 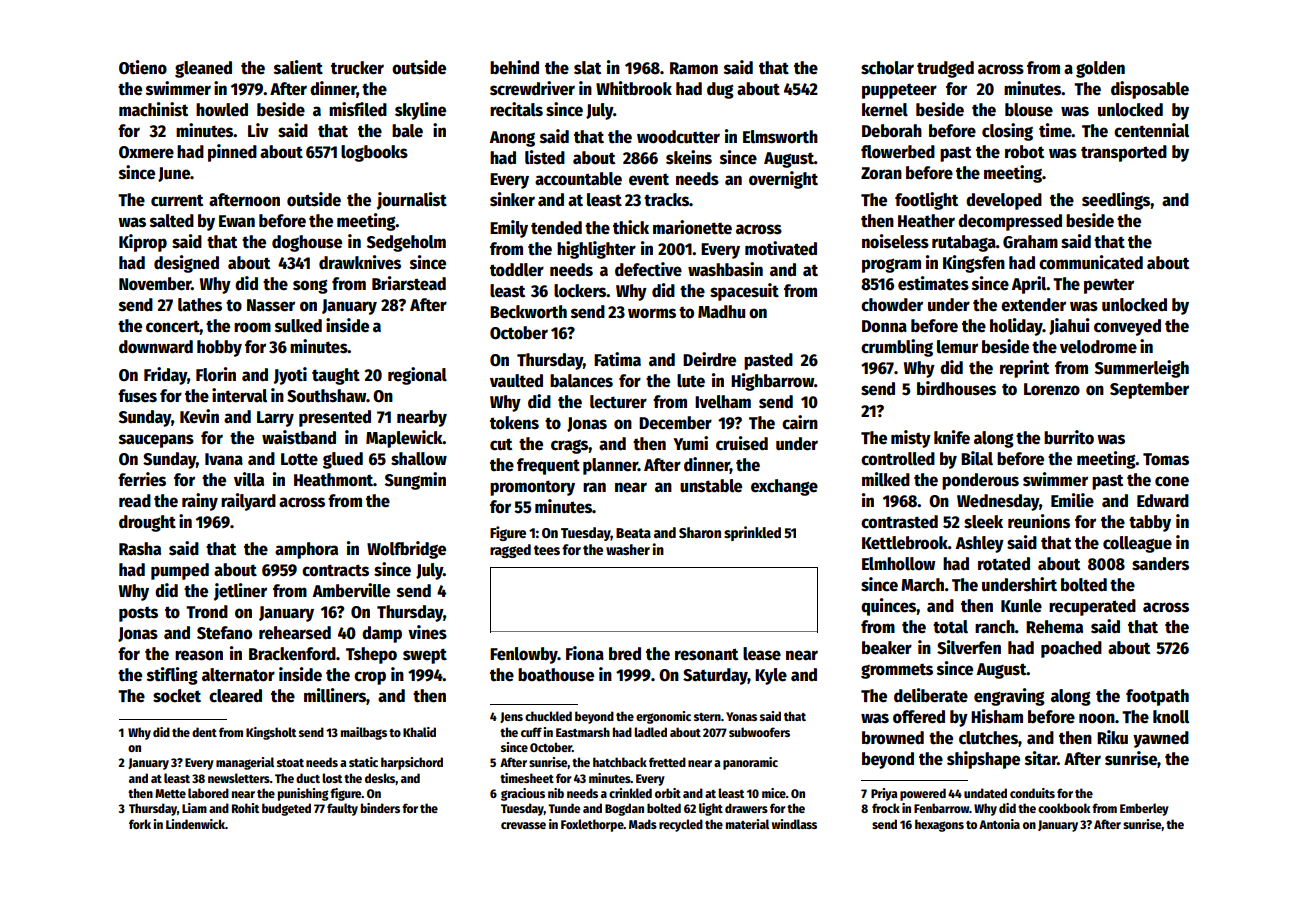 What do you see at coordinates (135, 501) in the page?
I see `read` at bounding box center [135, 501].
